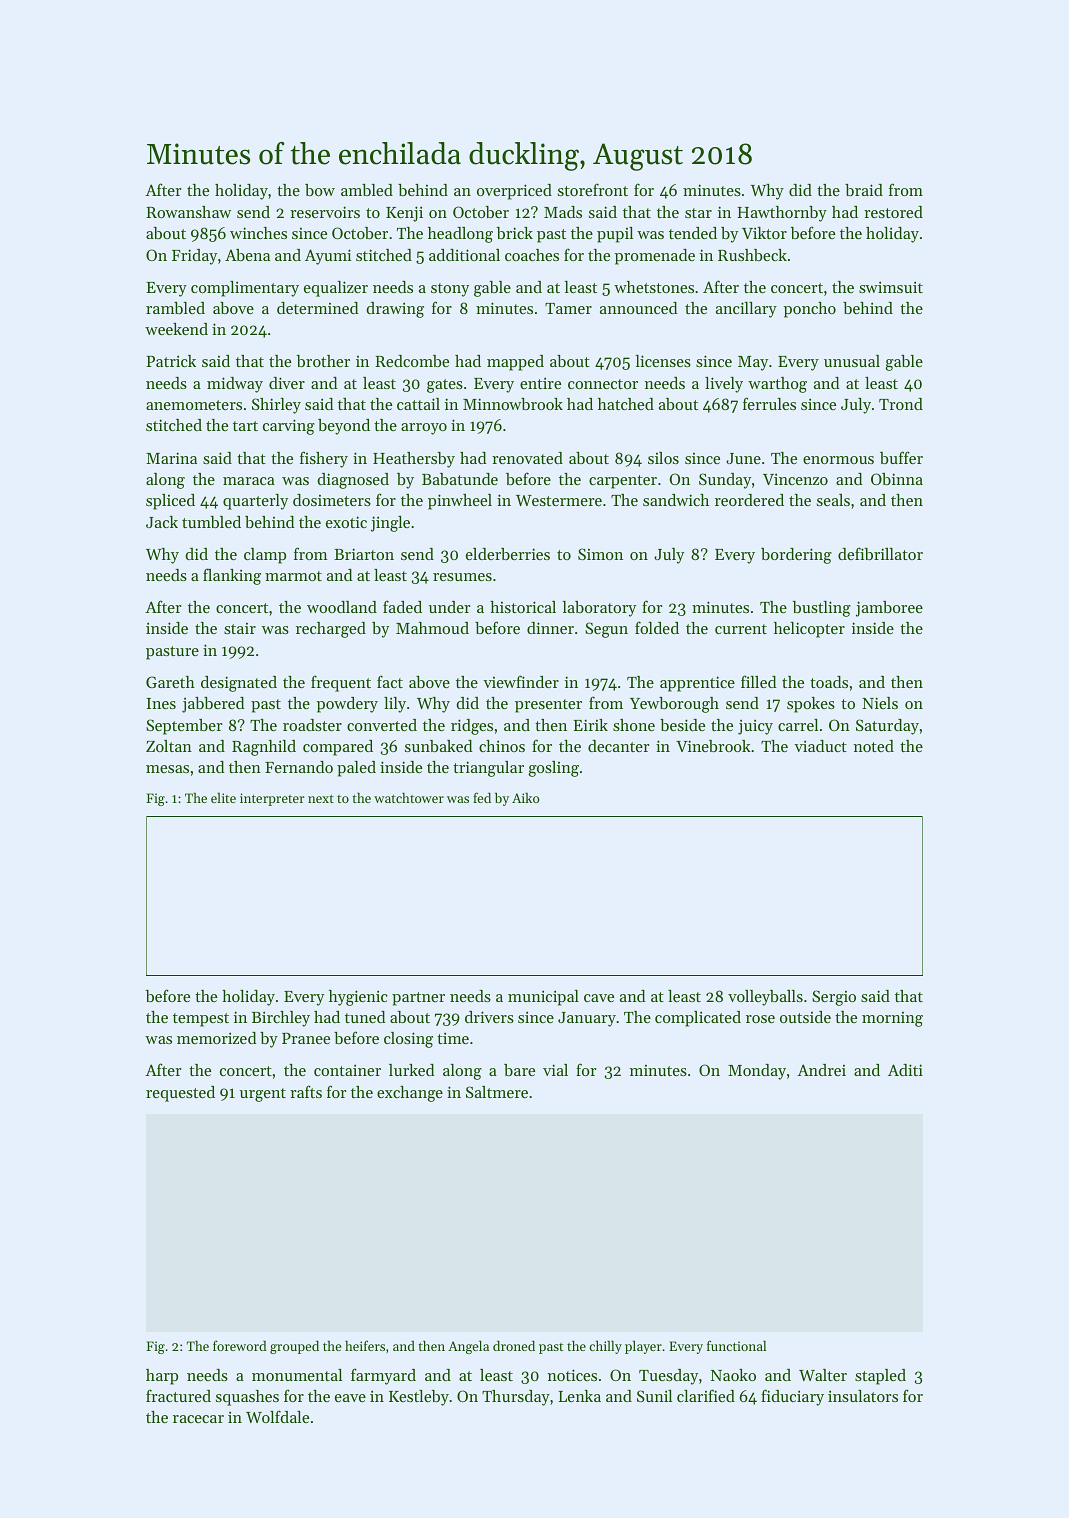 This screenshot has width=1069, height=1518. What do you see at coordinates (593, 189) in the screenshot?
I see `storefront` at bounding box center [593, 189].
